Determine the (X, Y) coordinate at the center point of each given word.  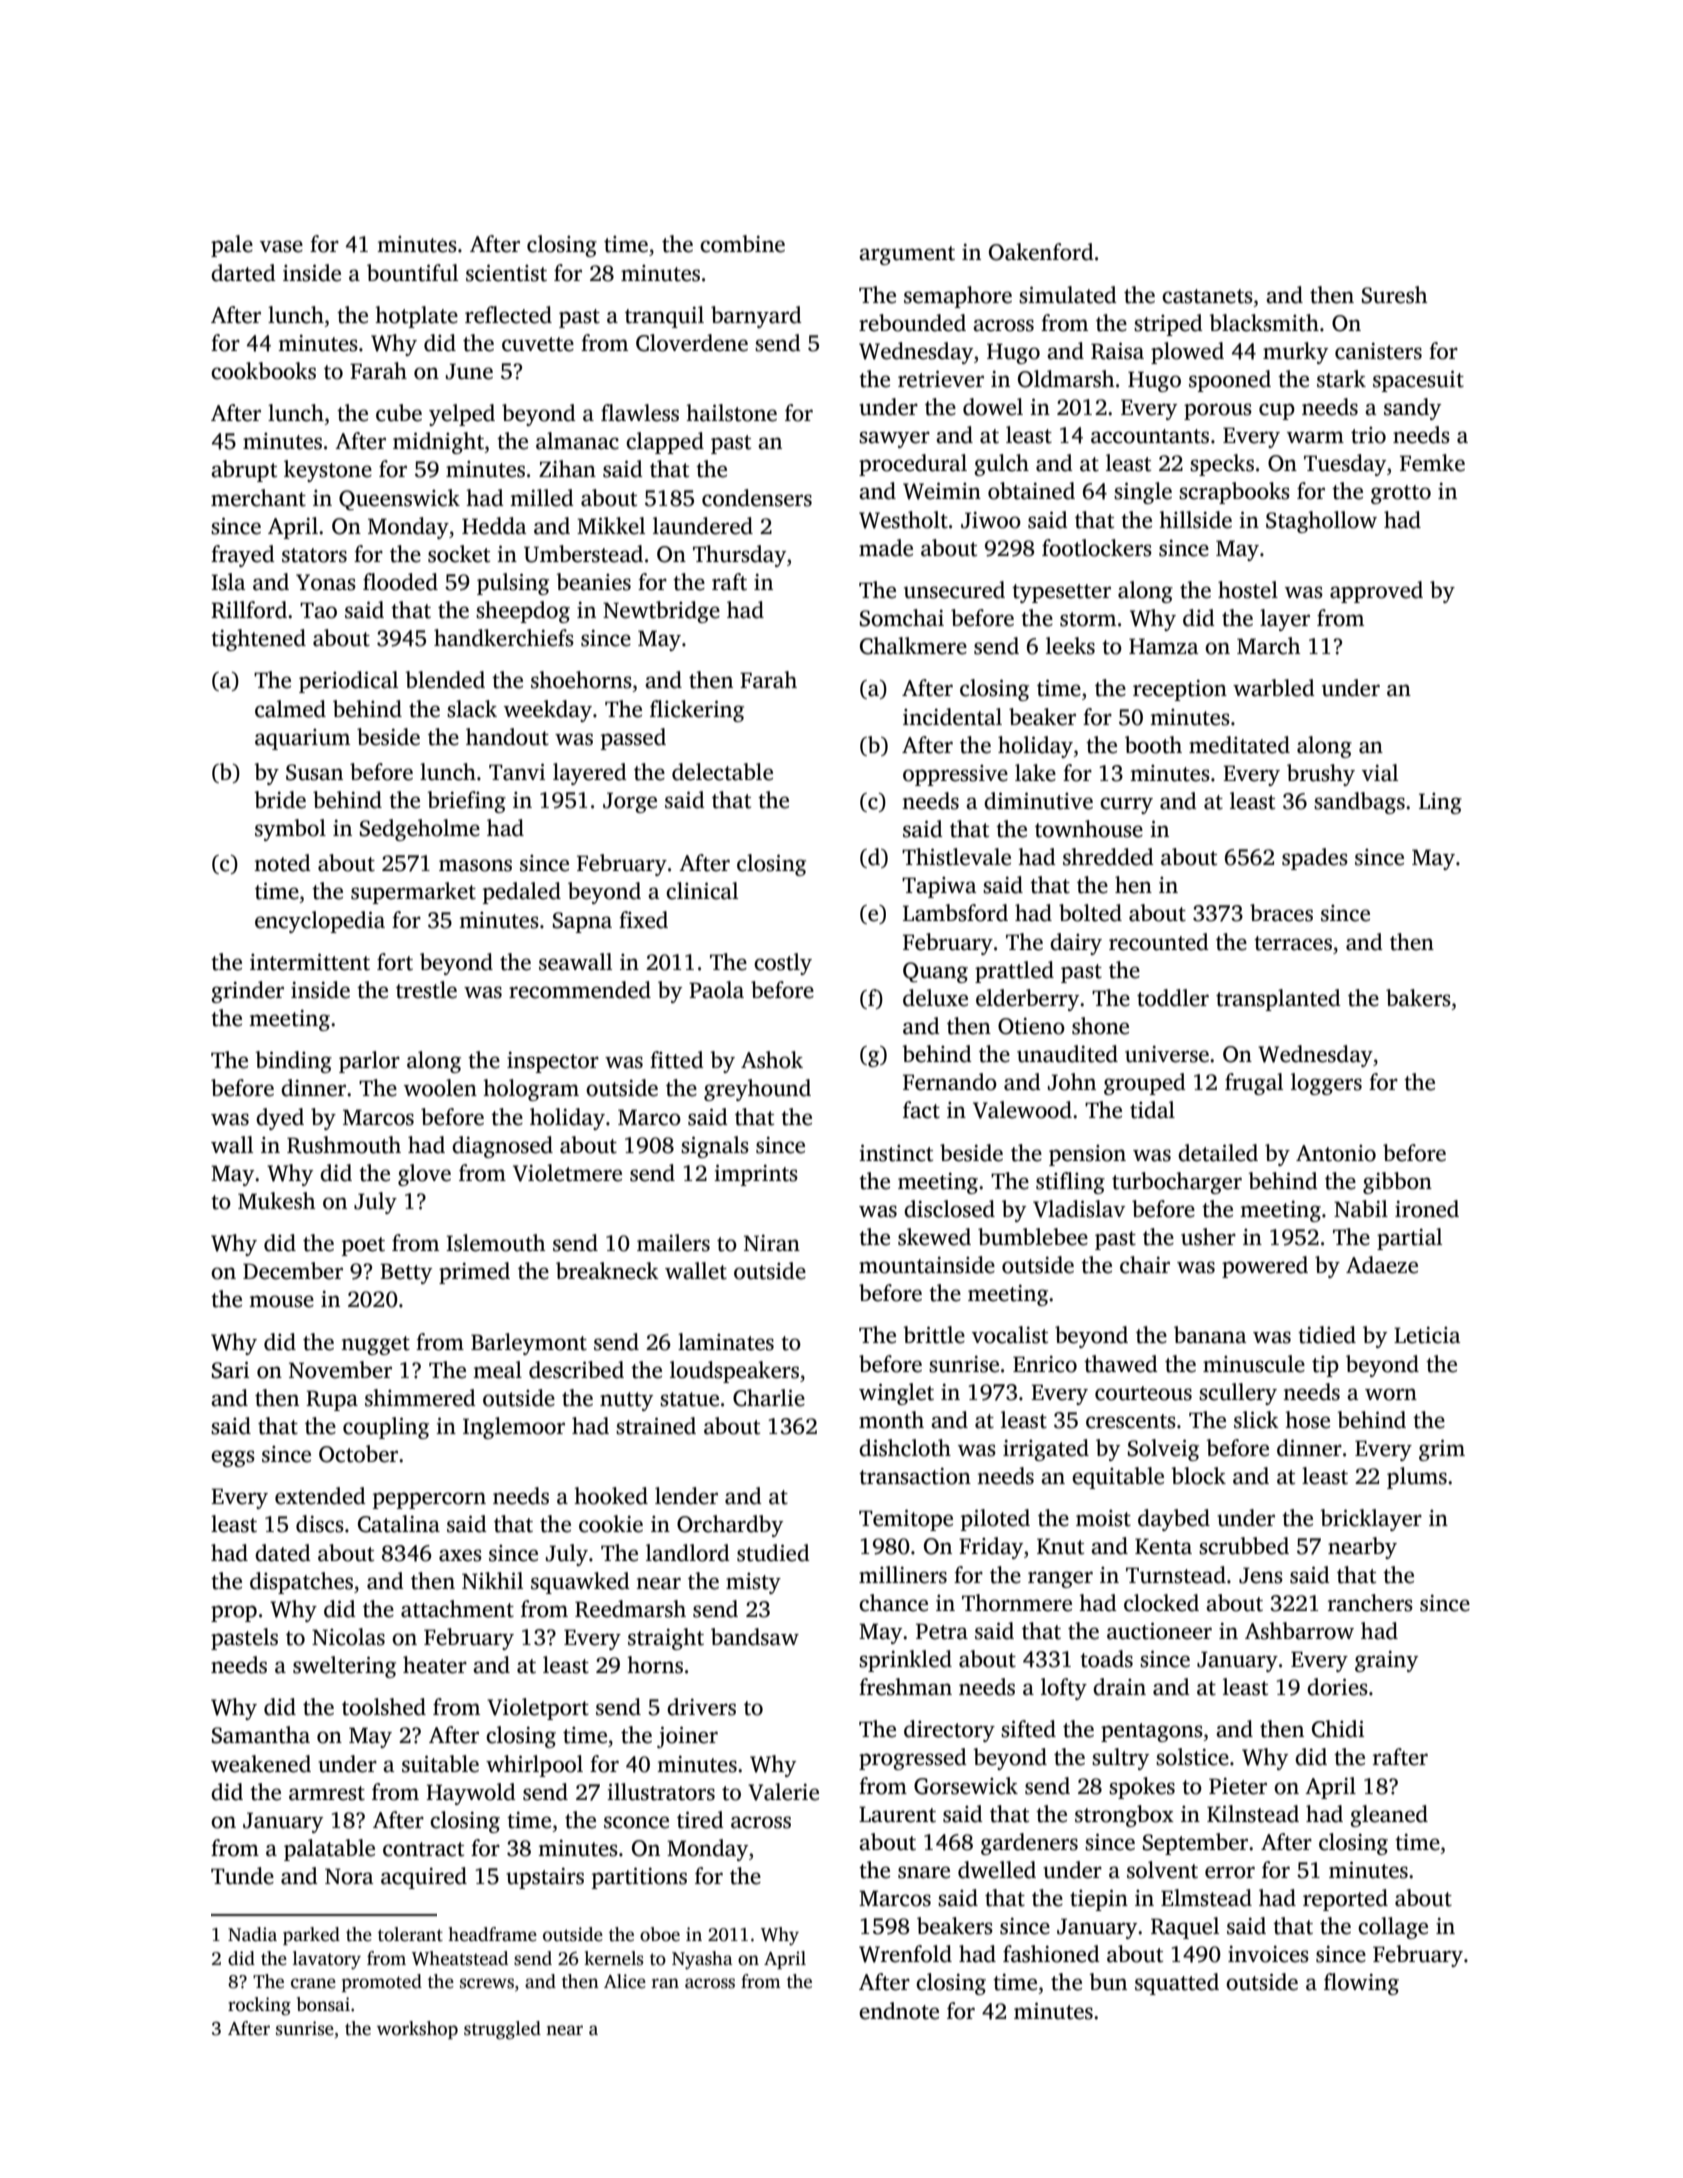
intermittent (310, 962)
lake (1035, 773)
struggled (502, 2030)
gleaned (1389, 1816)
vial (1380, 773)
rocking (259, 2006)
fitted (677, 1060)
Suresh (1395, 295)
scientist (506, 273)
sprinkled (905, 1661)
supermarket (413, 893)
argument (907, 255)
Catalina (399, 1524)
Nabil (1361, 1209)
